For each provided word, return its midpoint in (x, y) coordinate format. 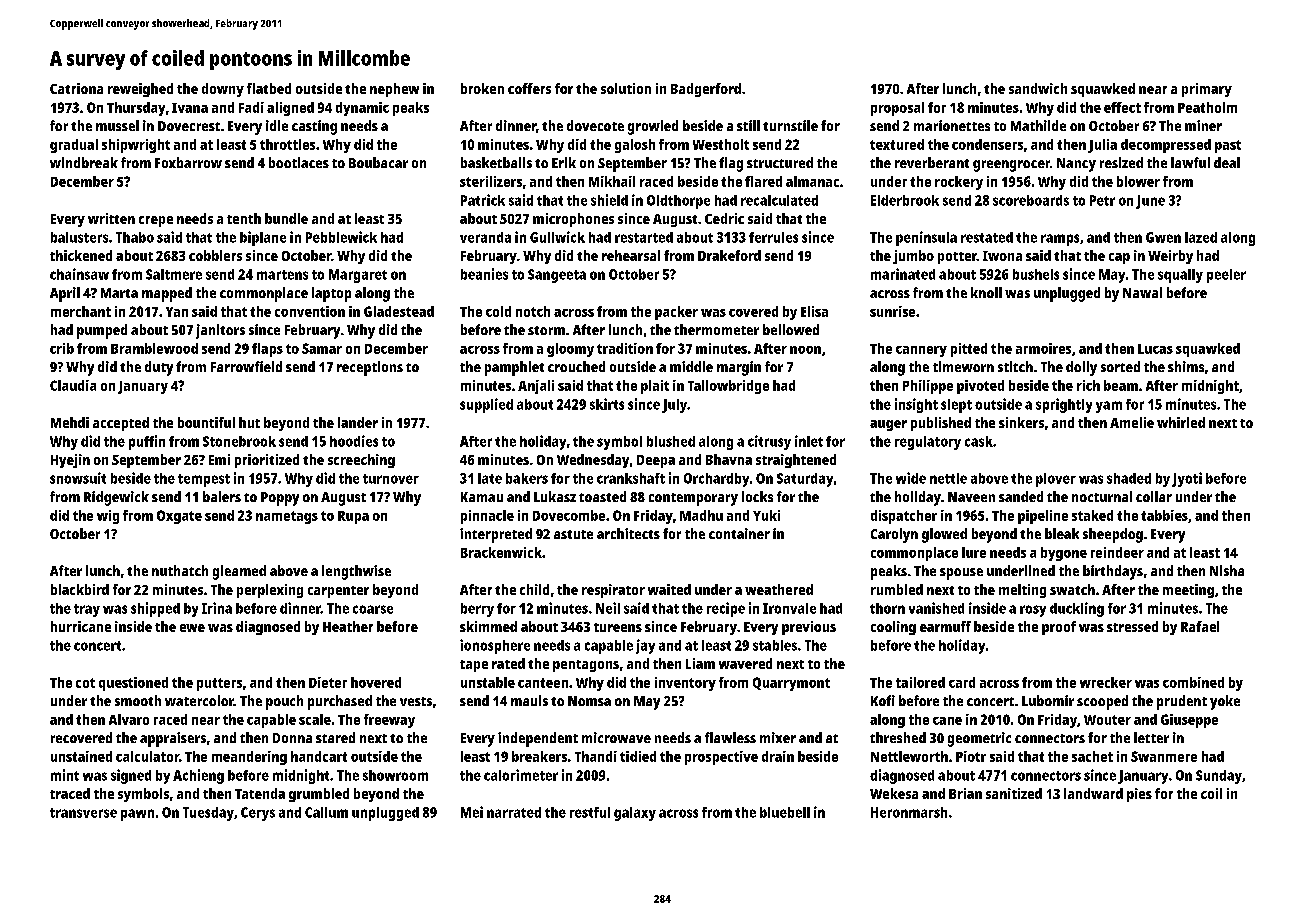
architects (628, 533)
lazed (1201, 237)
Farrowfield (246, 366)
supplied (486, 405)
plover (1056, 480)
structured (780, 162)
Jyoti (1187, 479)
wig (108, 517)
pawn (137, 815)
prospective (721, 758)
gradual (74, 146)
